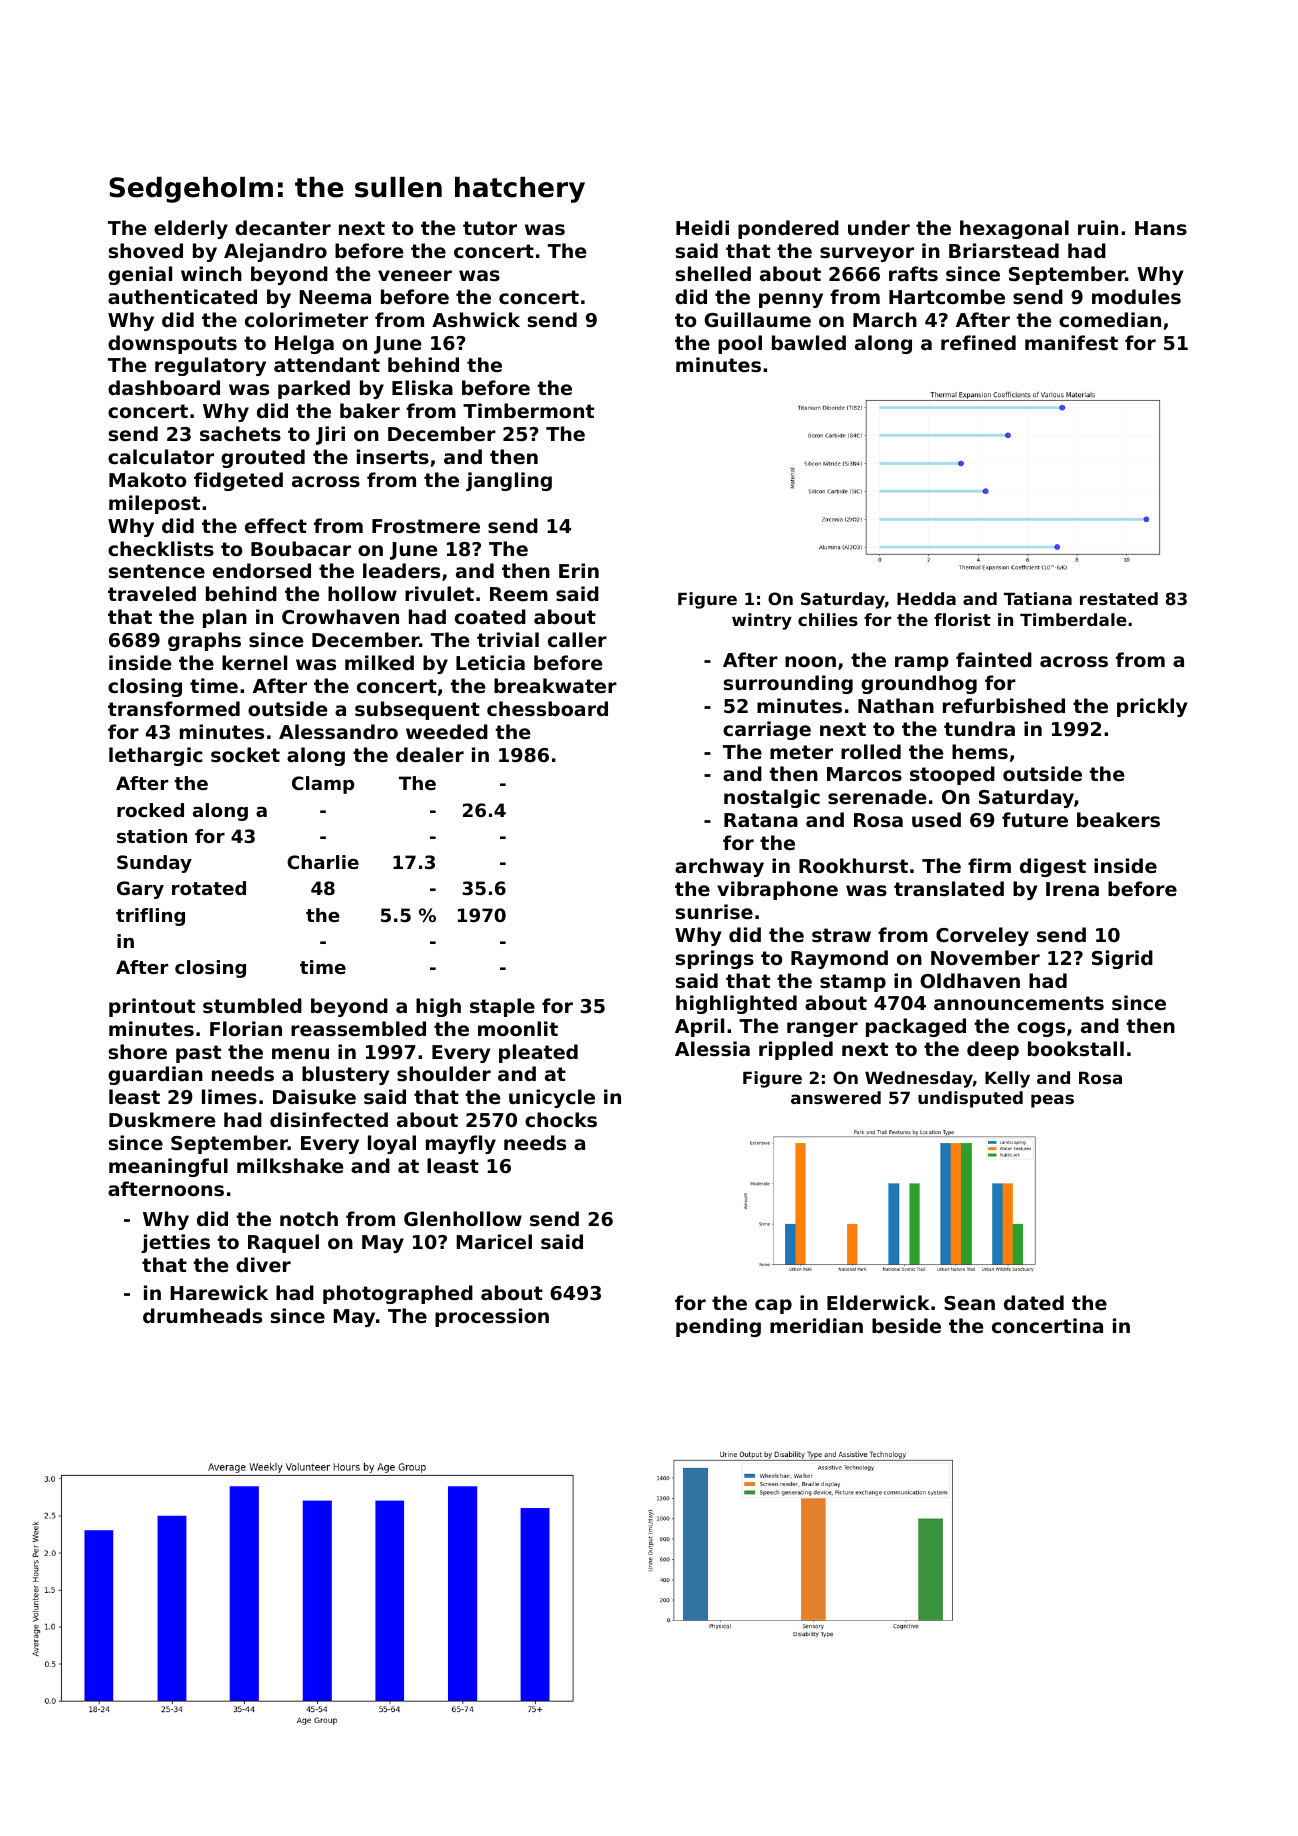  I want to click on Timbermont, so click(528, 410).
